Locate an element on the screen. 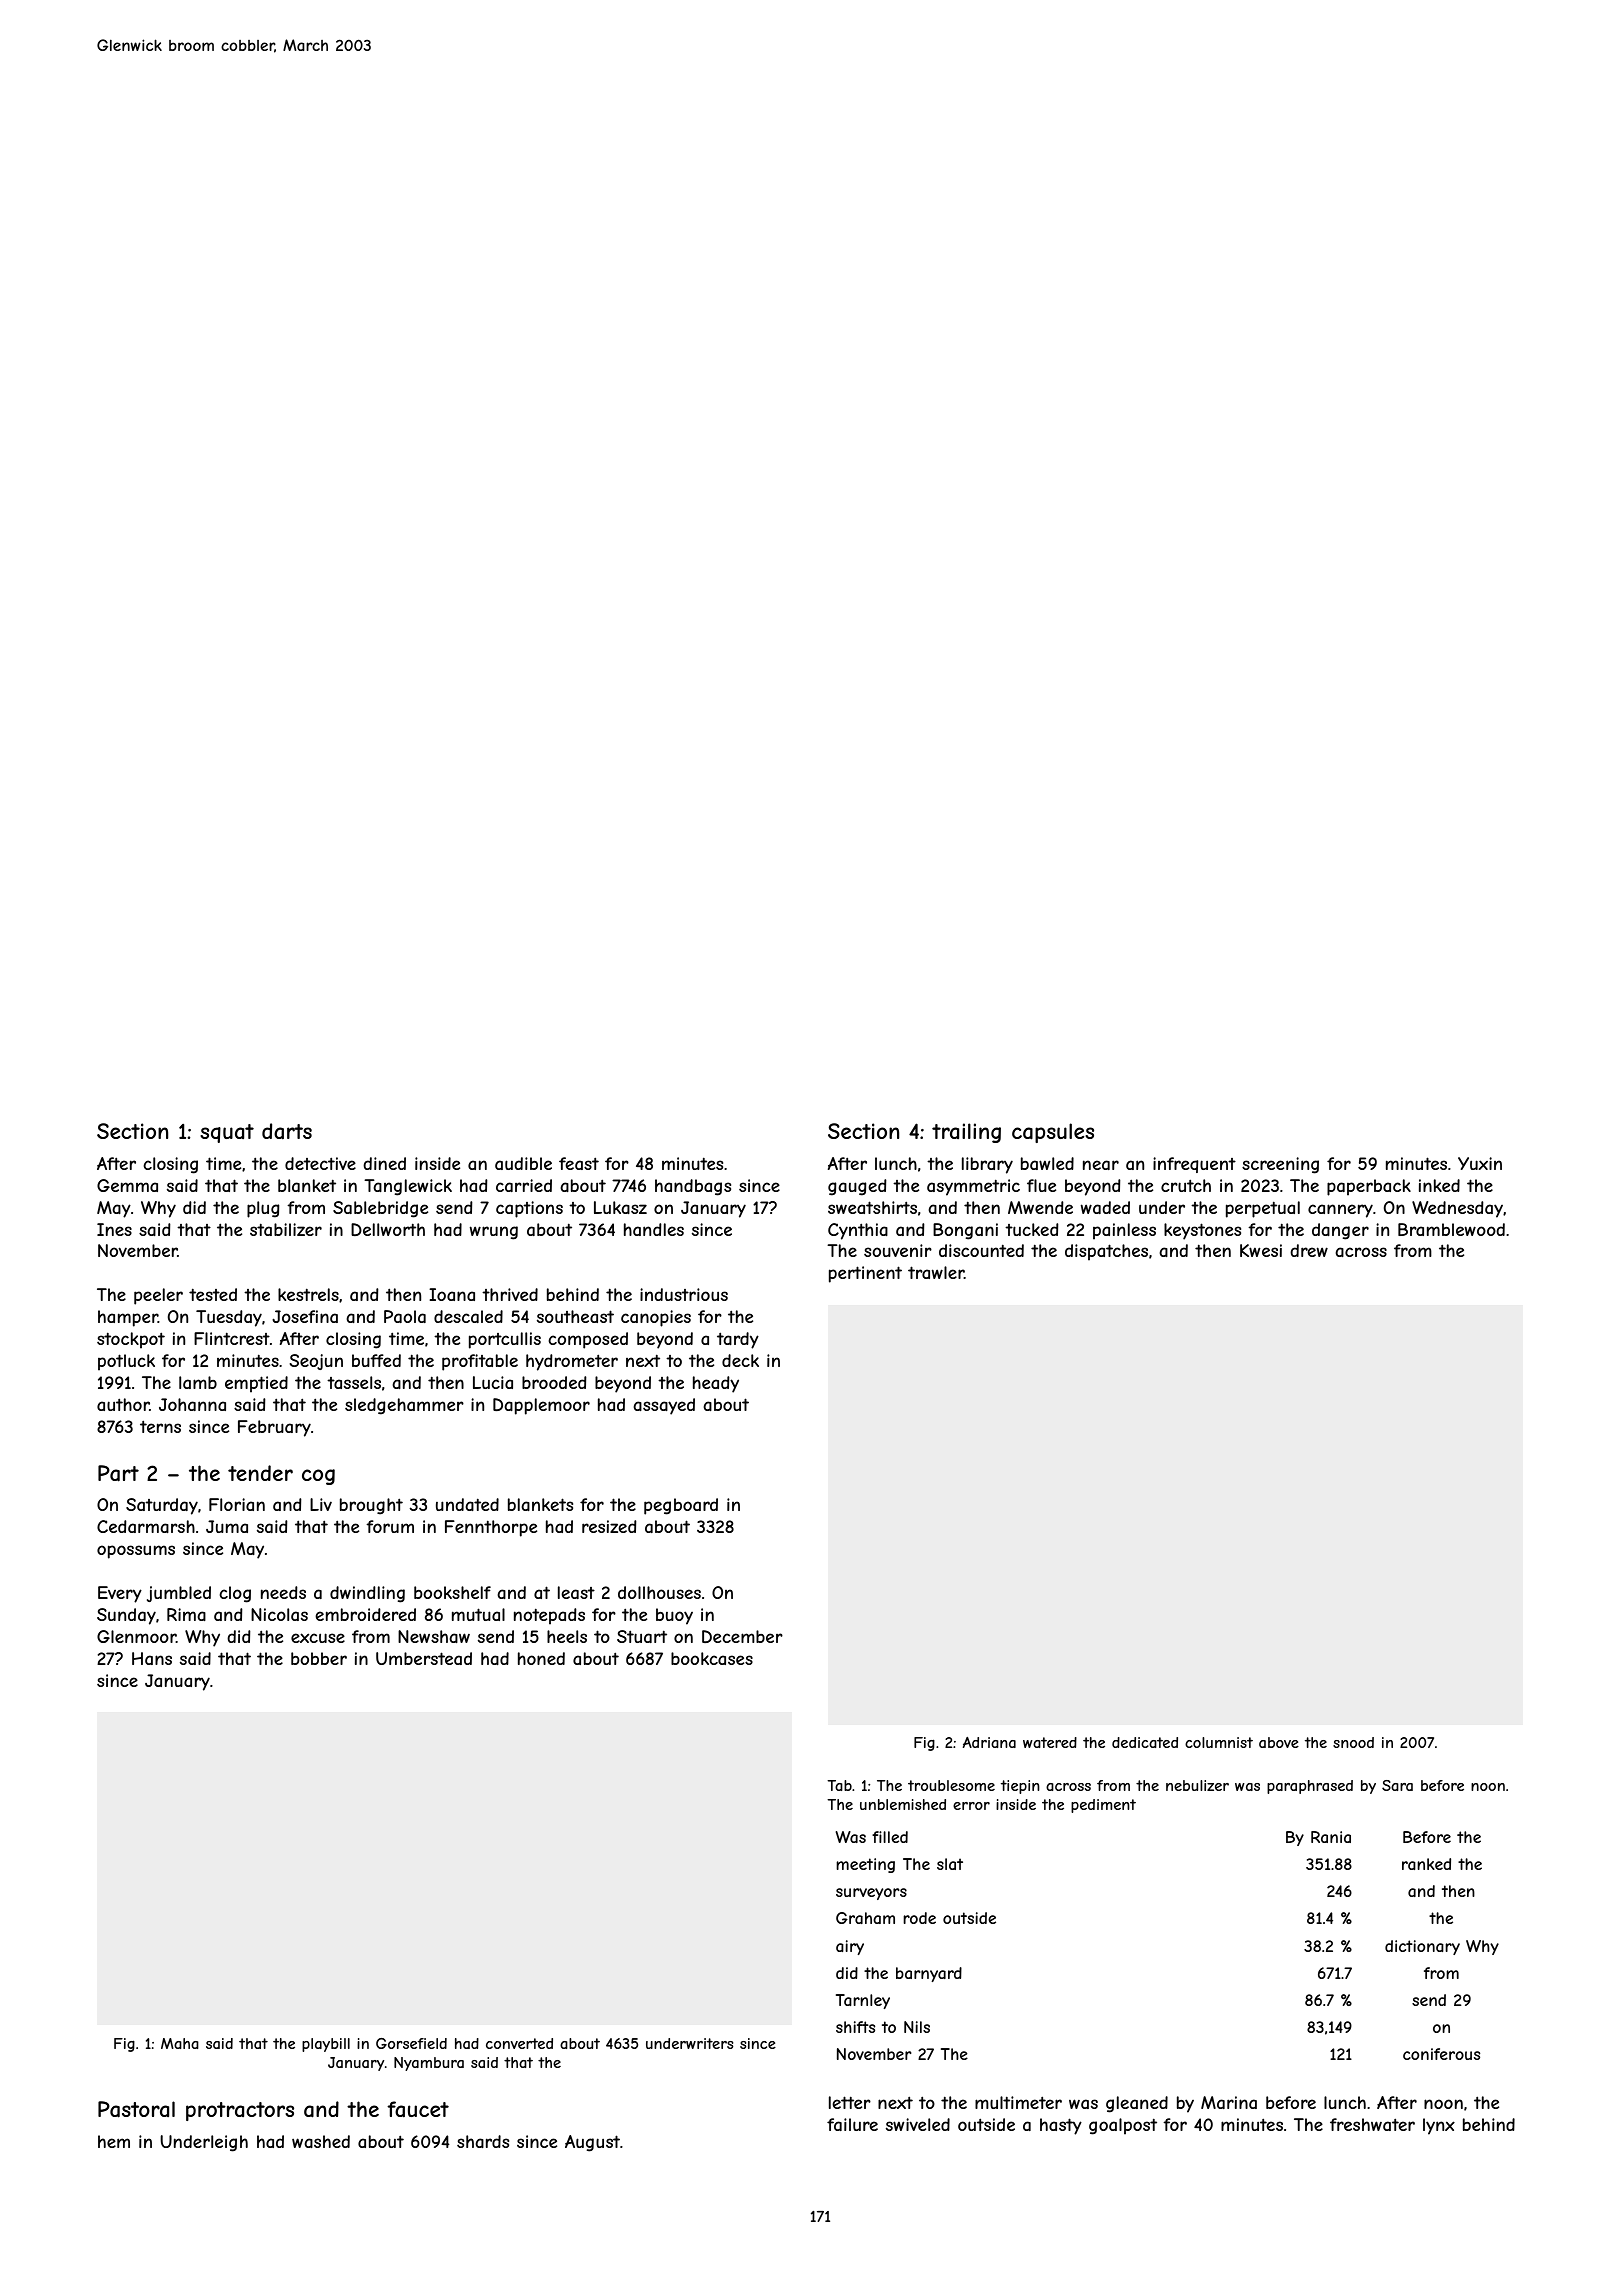 The width and height of the screenshot is (1620, 2292). pegboard is located at coordinates (681, 1506).
